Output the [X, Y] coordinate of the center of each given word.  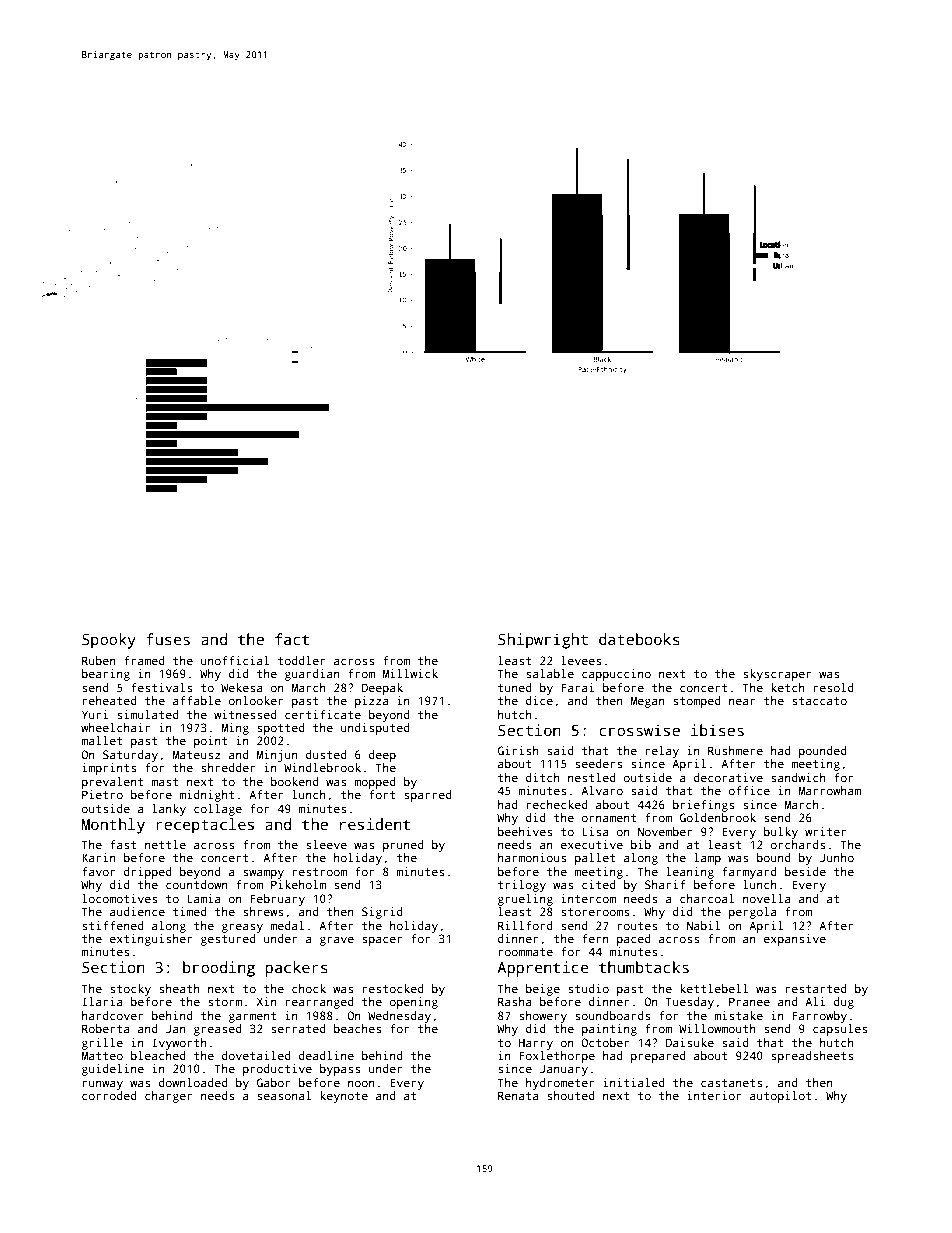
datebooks [639, 639]
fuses [168, 639]
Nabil [704, 925]
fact [292, 639]
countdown [197, 884]
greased [218, 1030]
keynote [344, 1097]
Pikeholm [298, 884]
